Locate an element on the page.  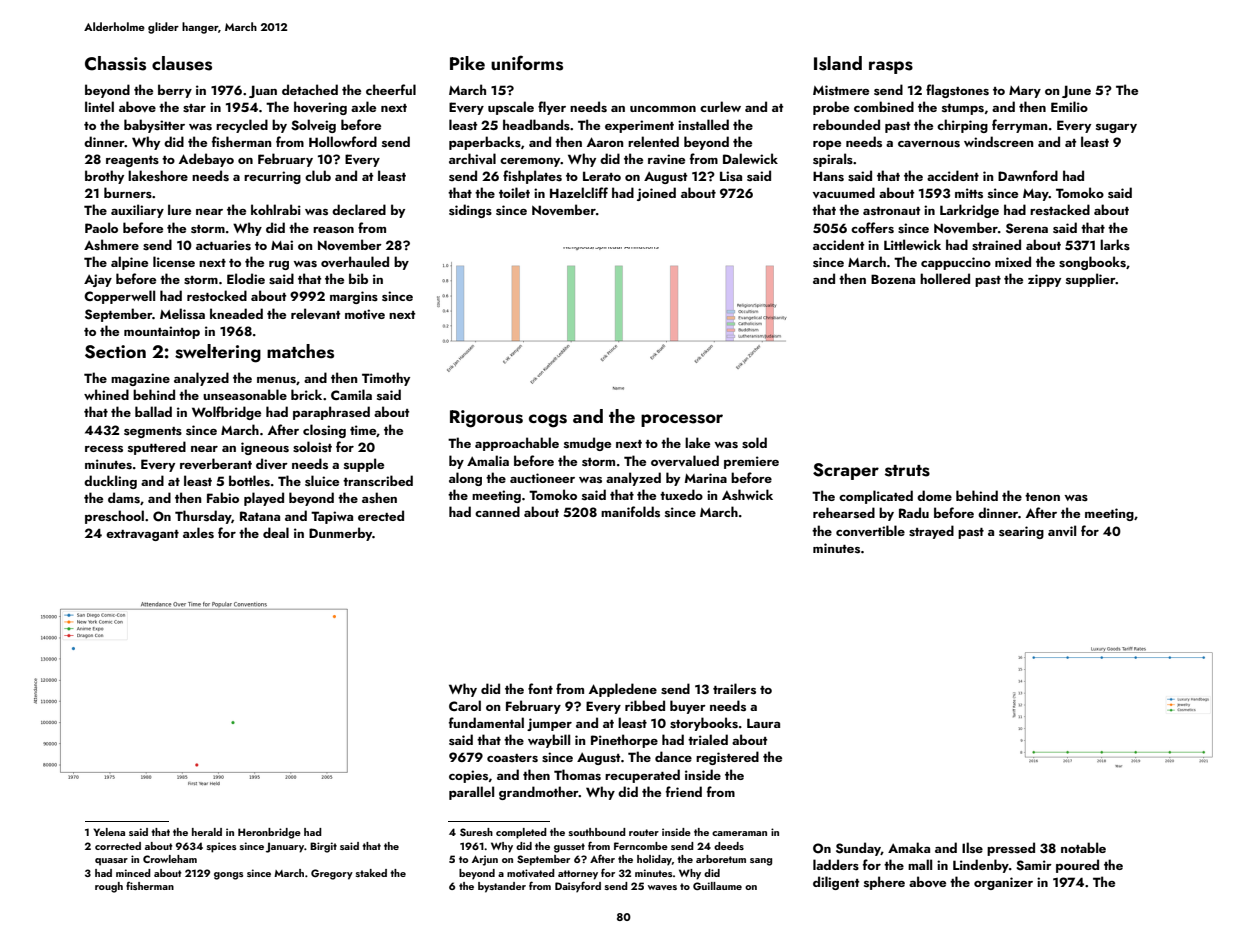
Dunmerby is located at coordinates (340, 534).
